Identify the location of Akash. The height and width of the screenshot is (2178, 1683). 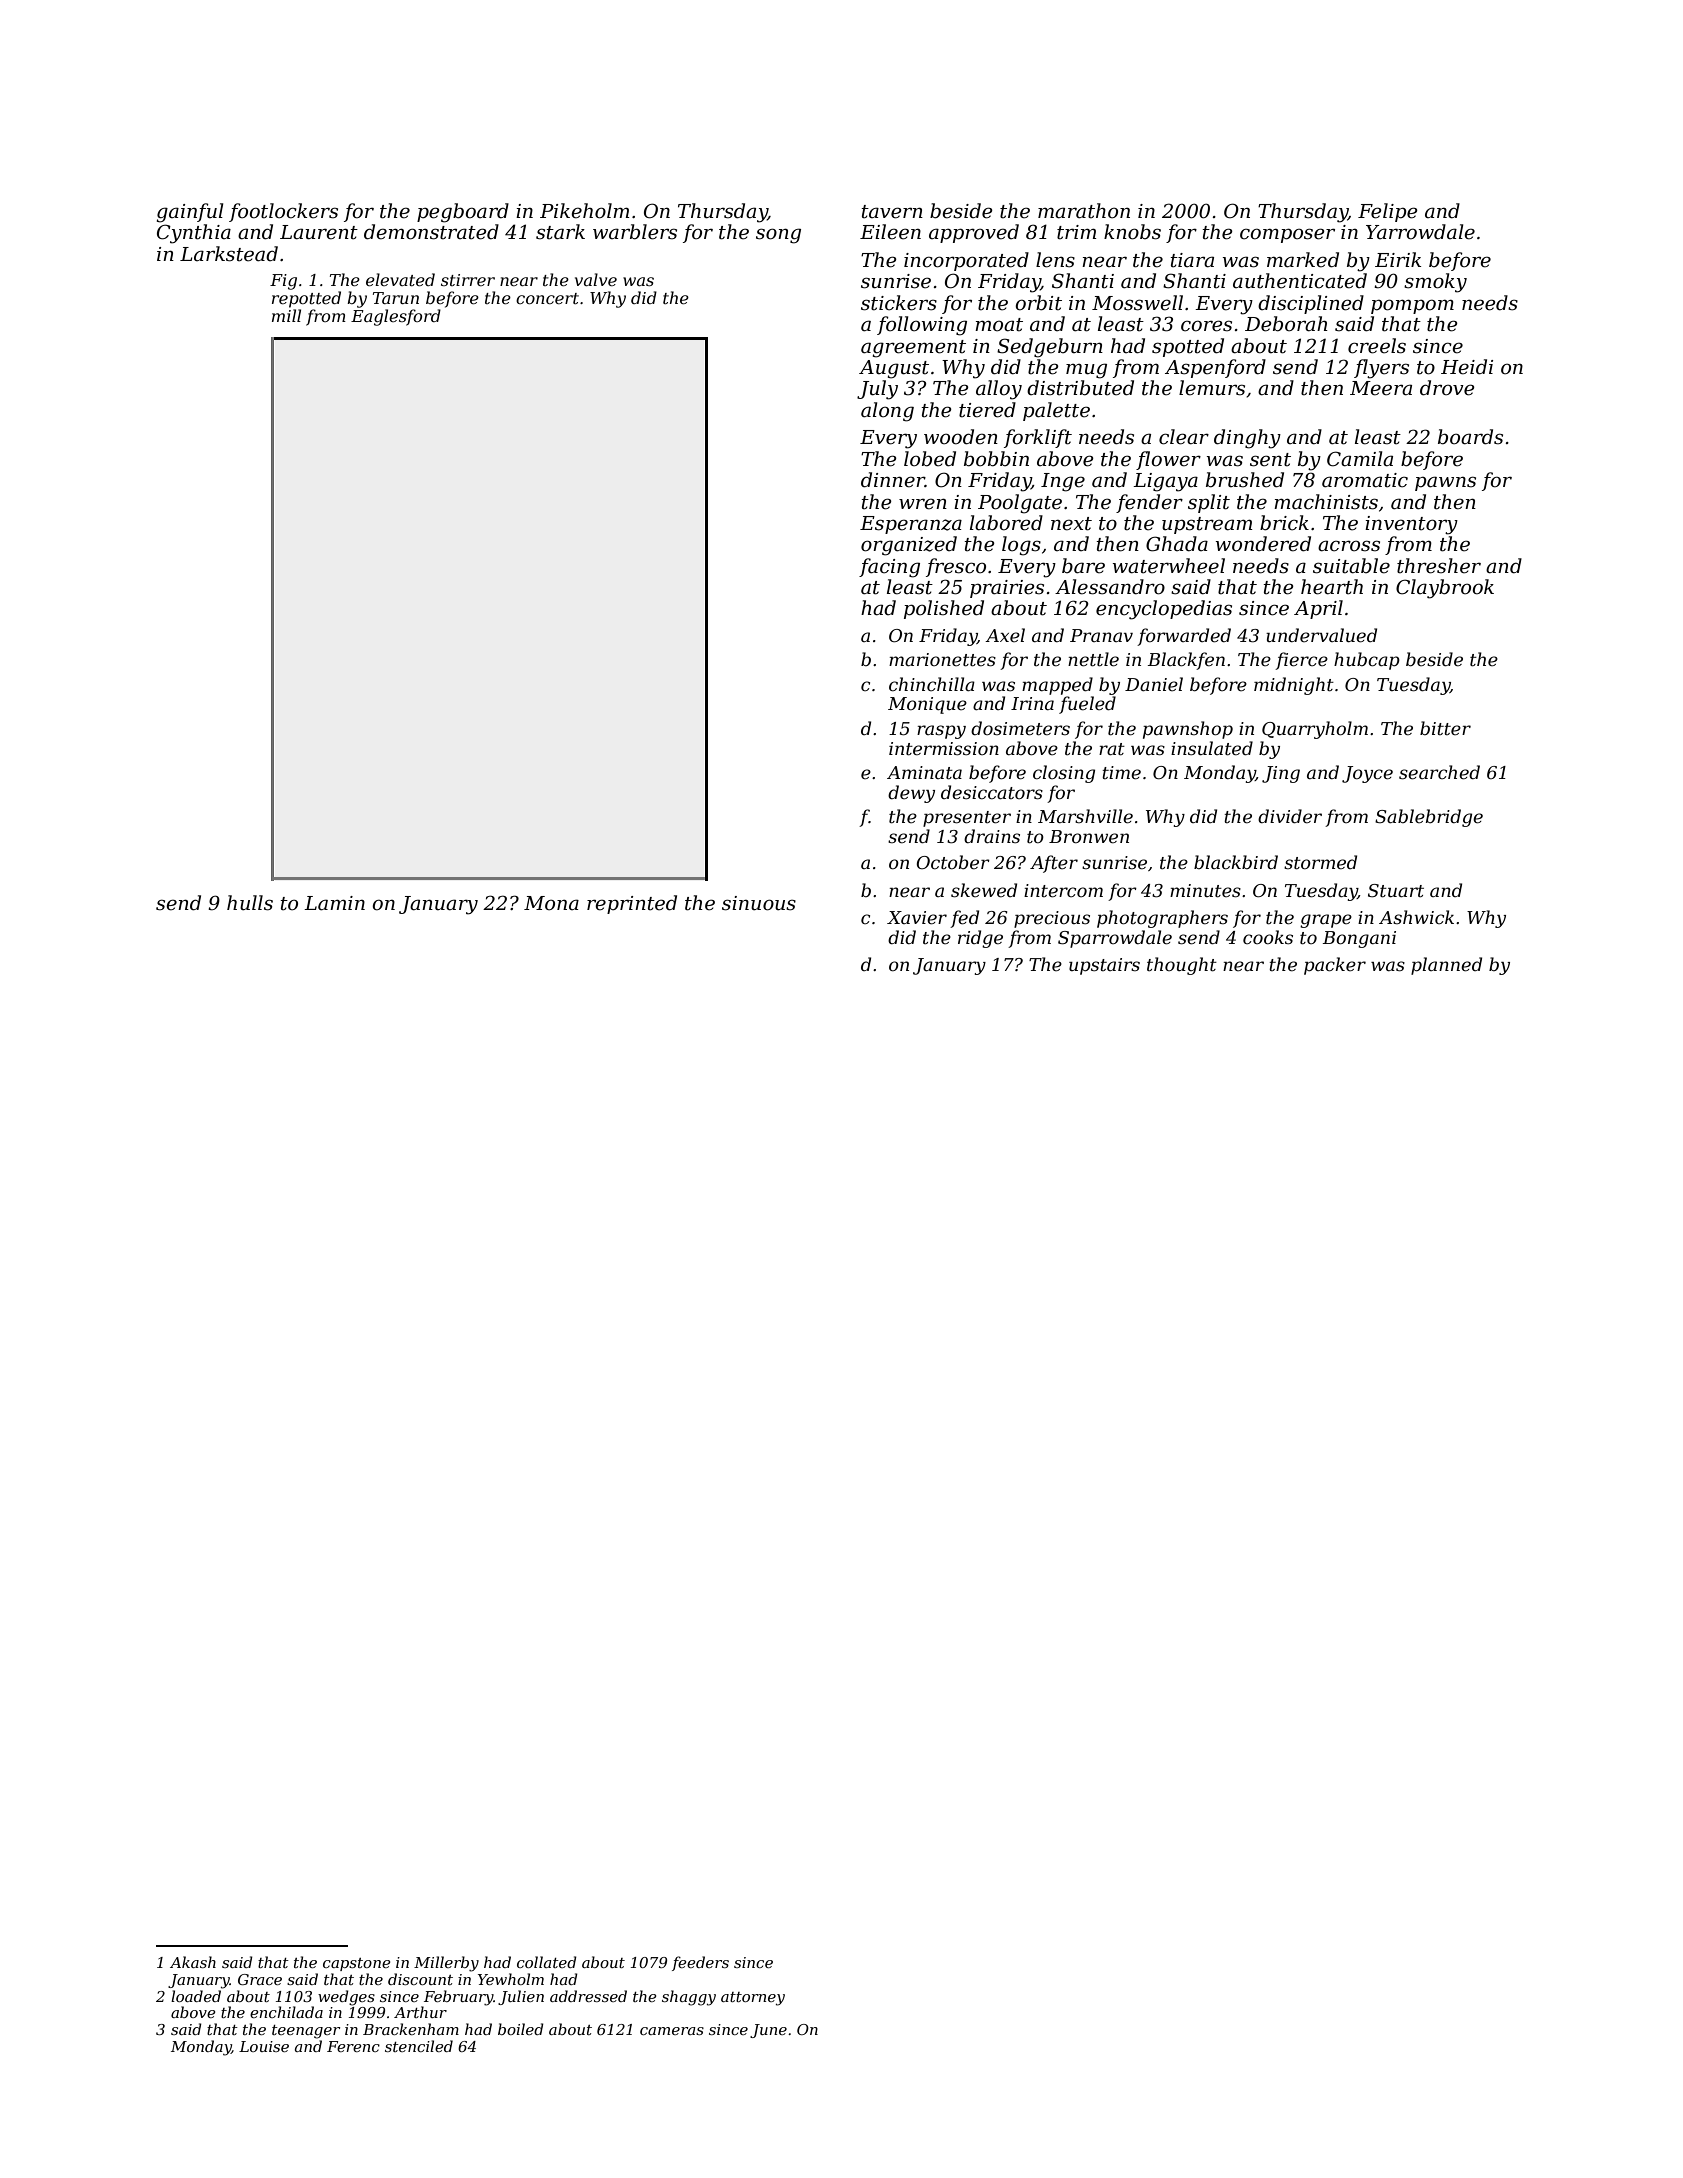
(193, 1962).
